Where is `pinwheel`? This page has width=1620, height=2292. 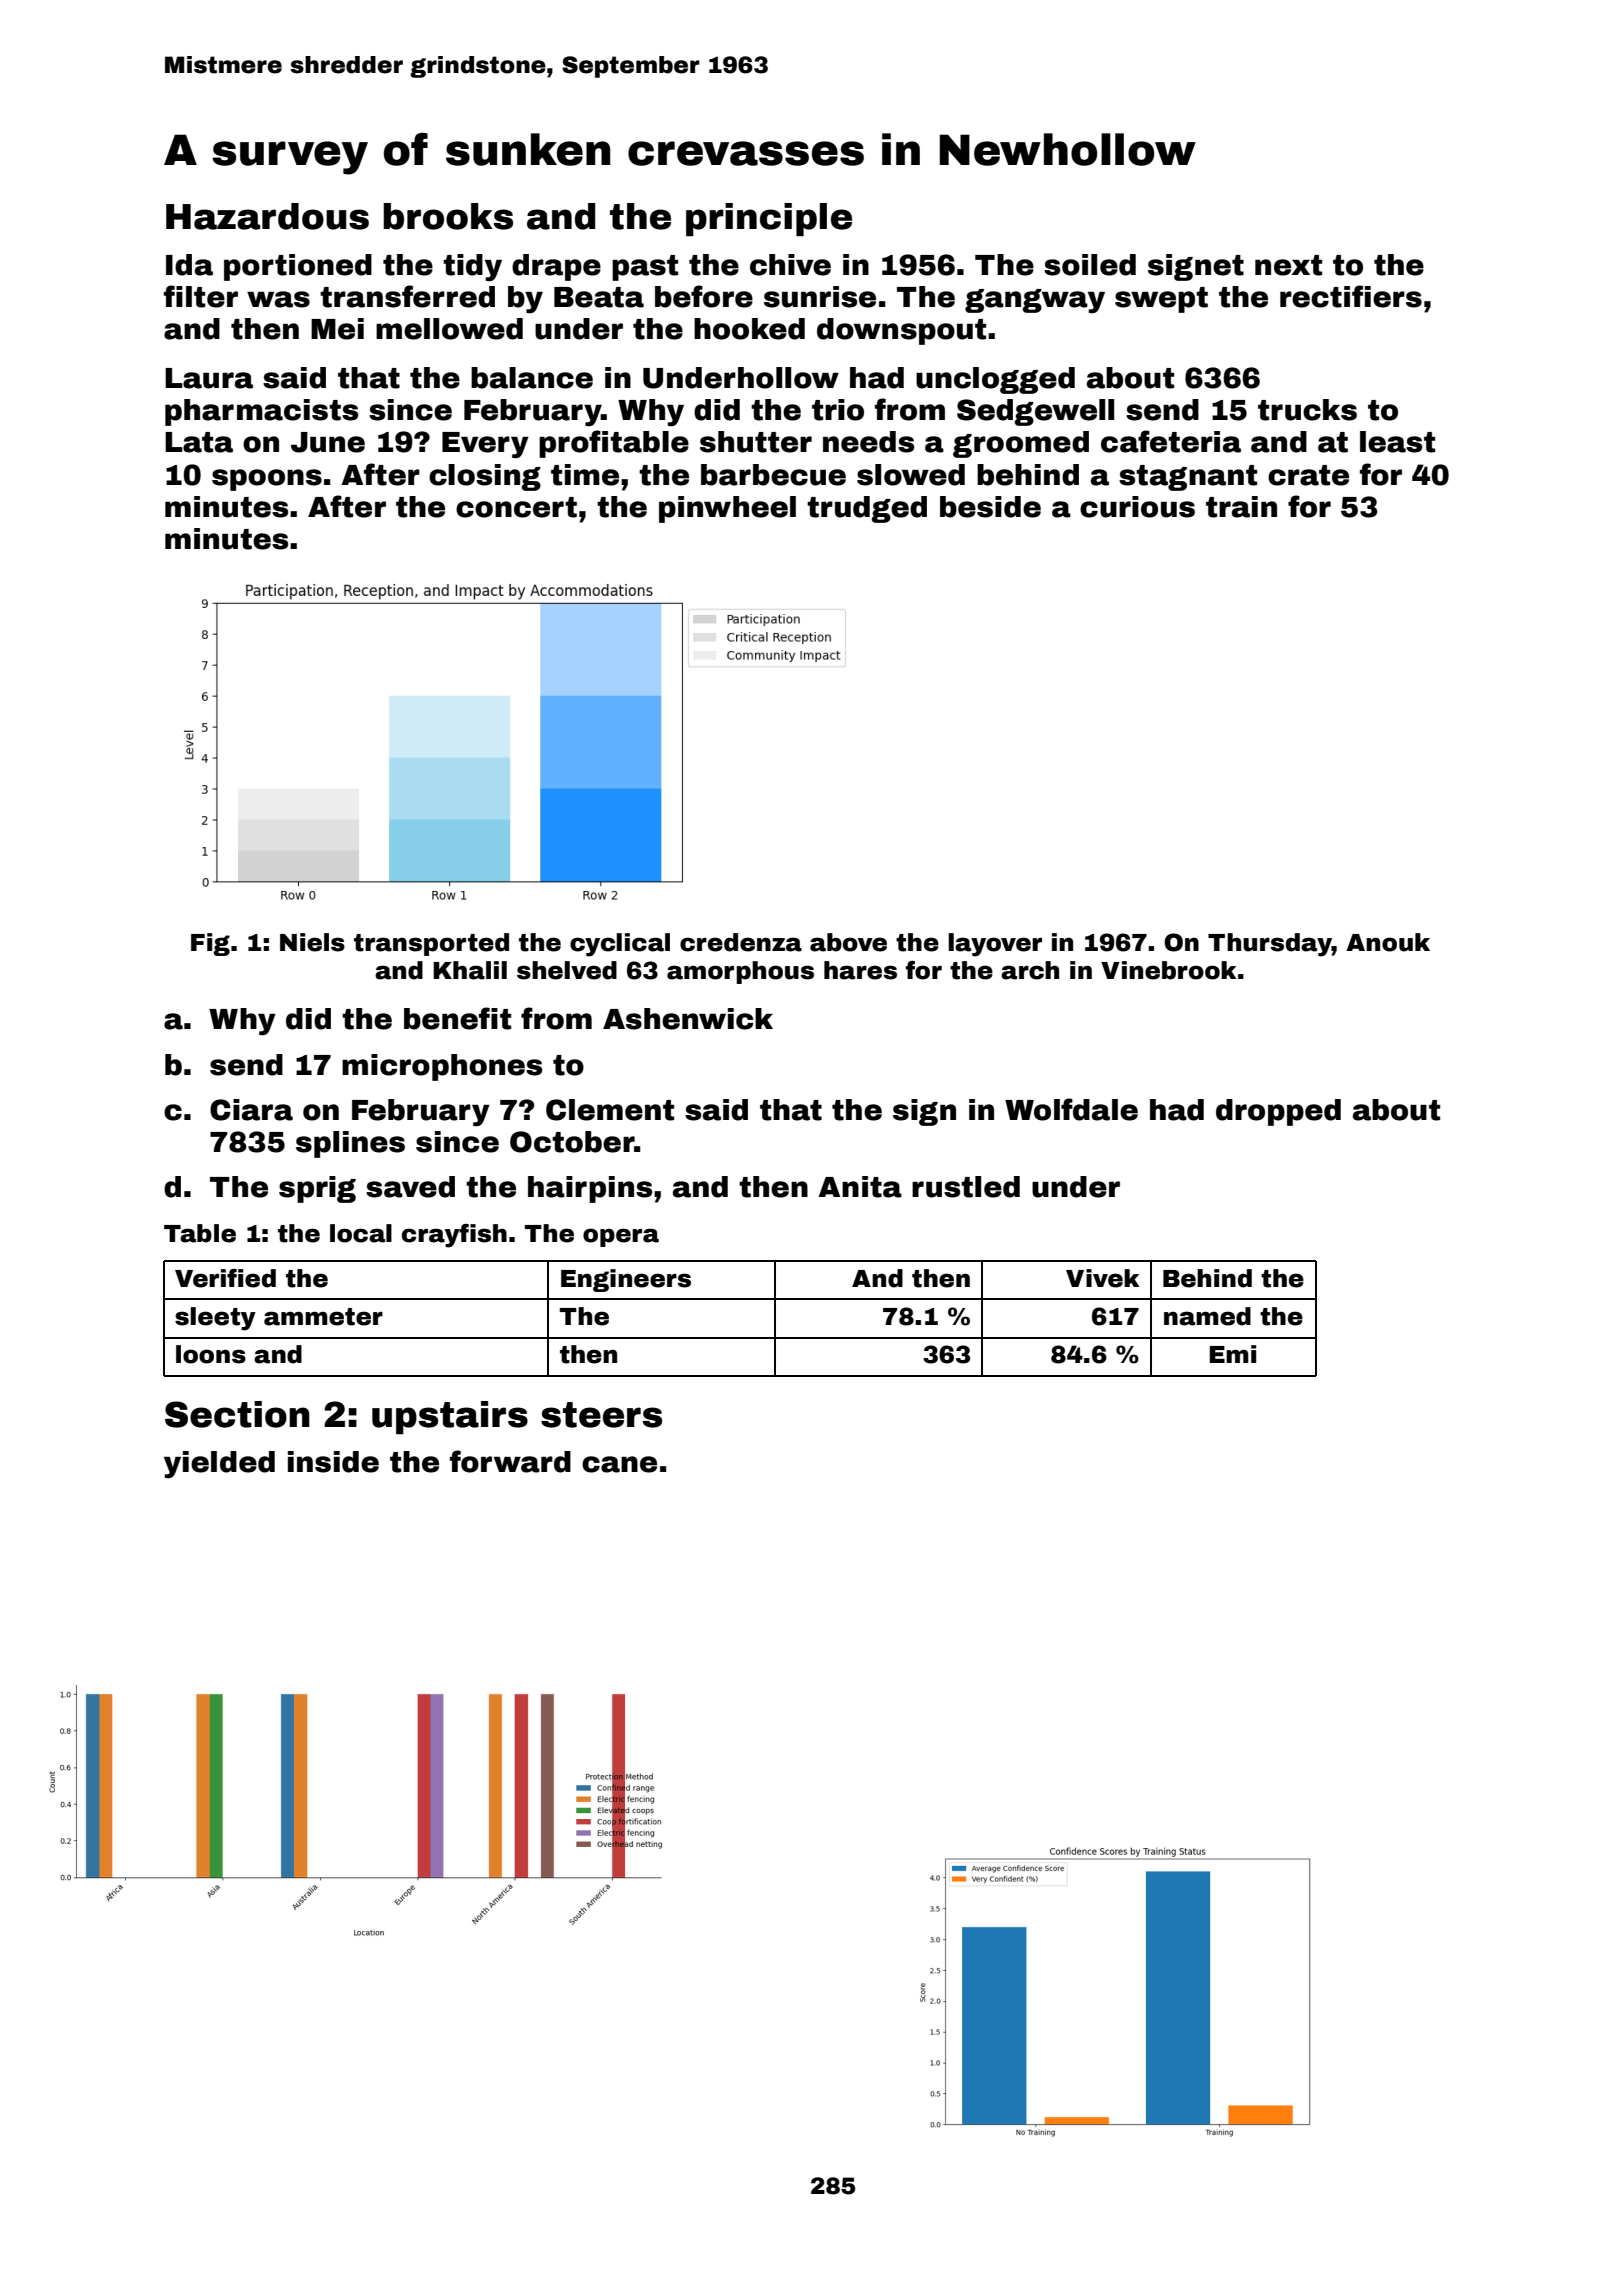 pinwheel is located at coordinates (727, 509).
